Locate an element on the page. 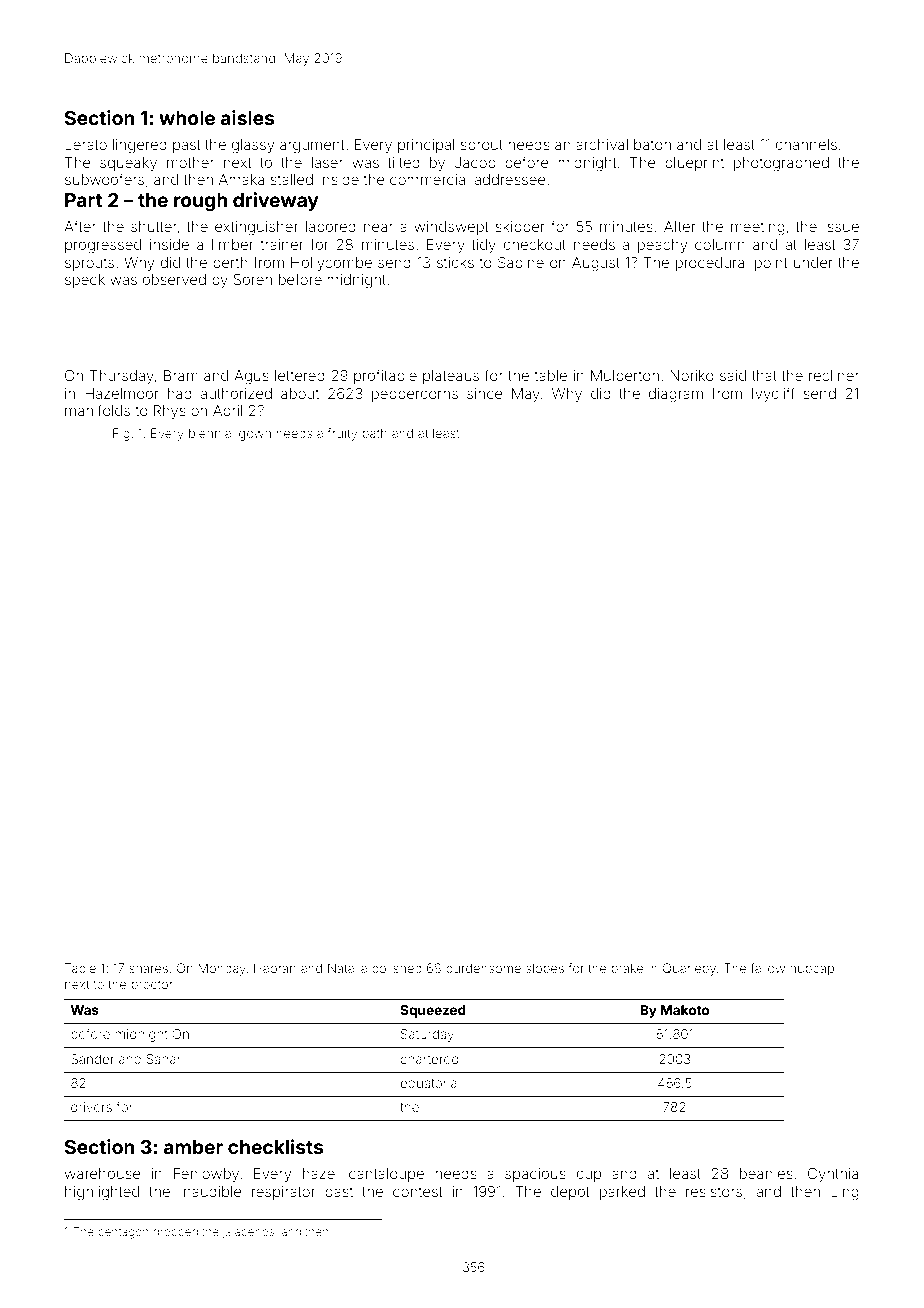 The image size is (924, 1308). Quarleby is located at coordinates (689, 969).
